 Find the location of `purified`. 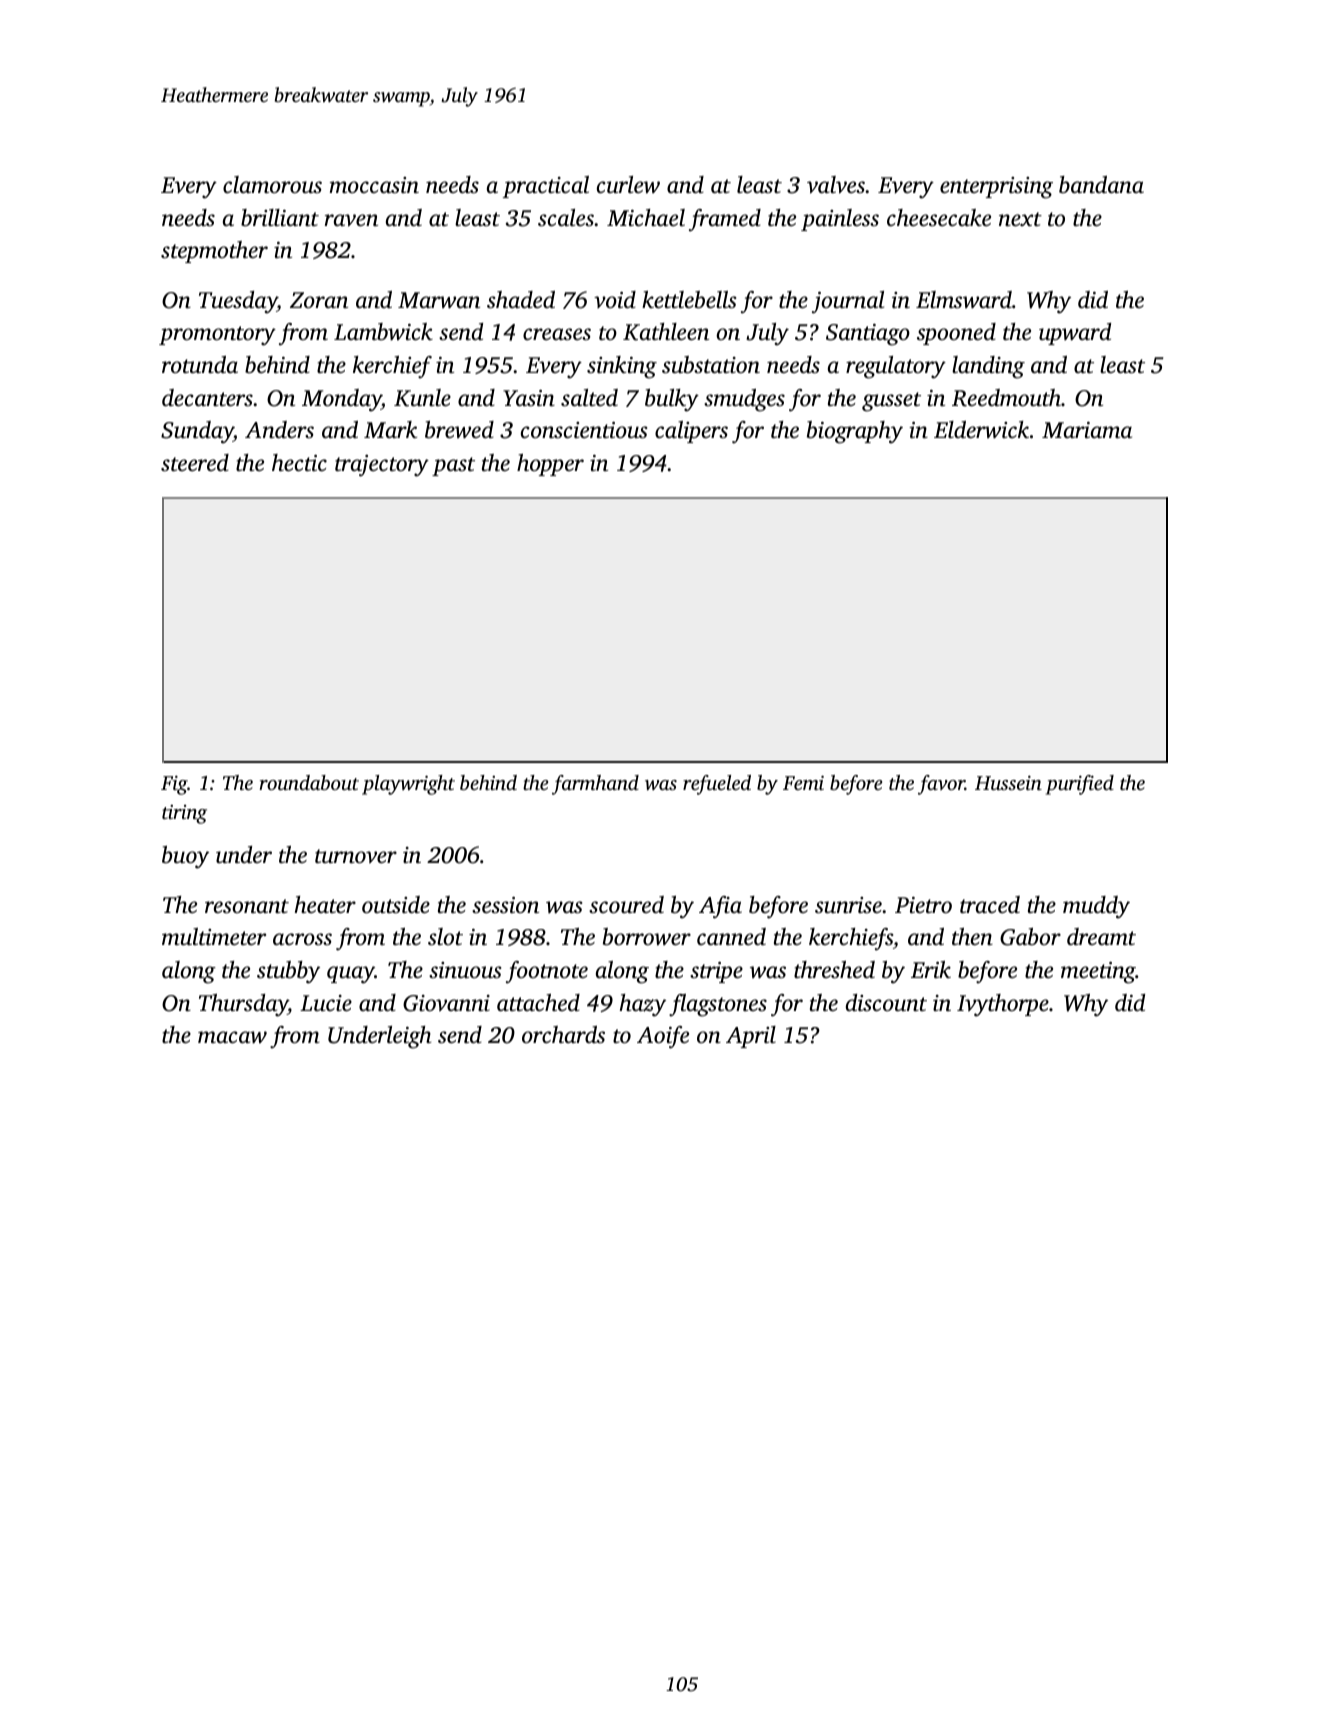

purified is located at coordinates (1080, 785).
